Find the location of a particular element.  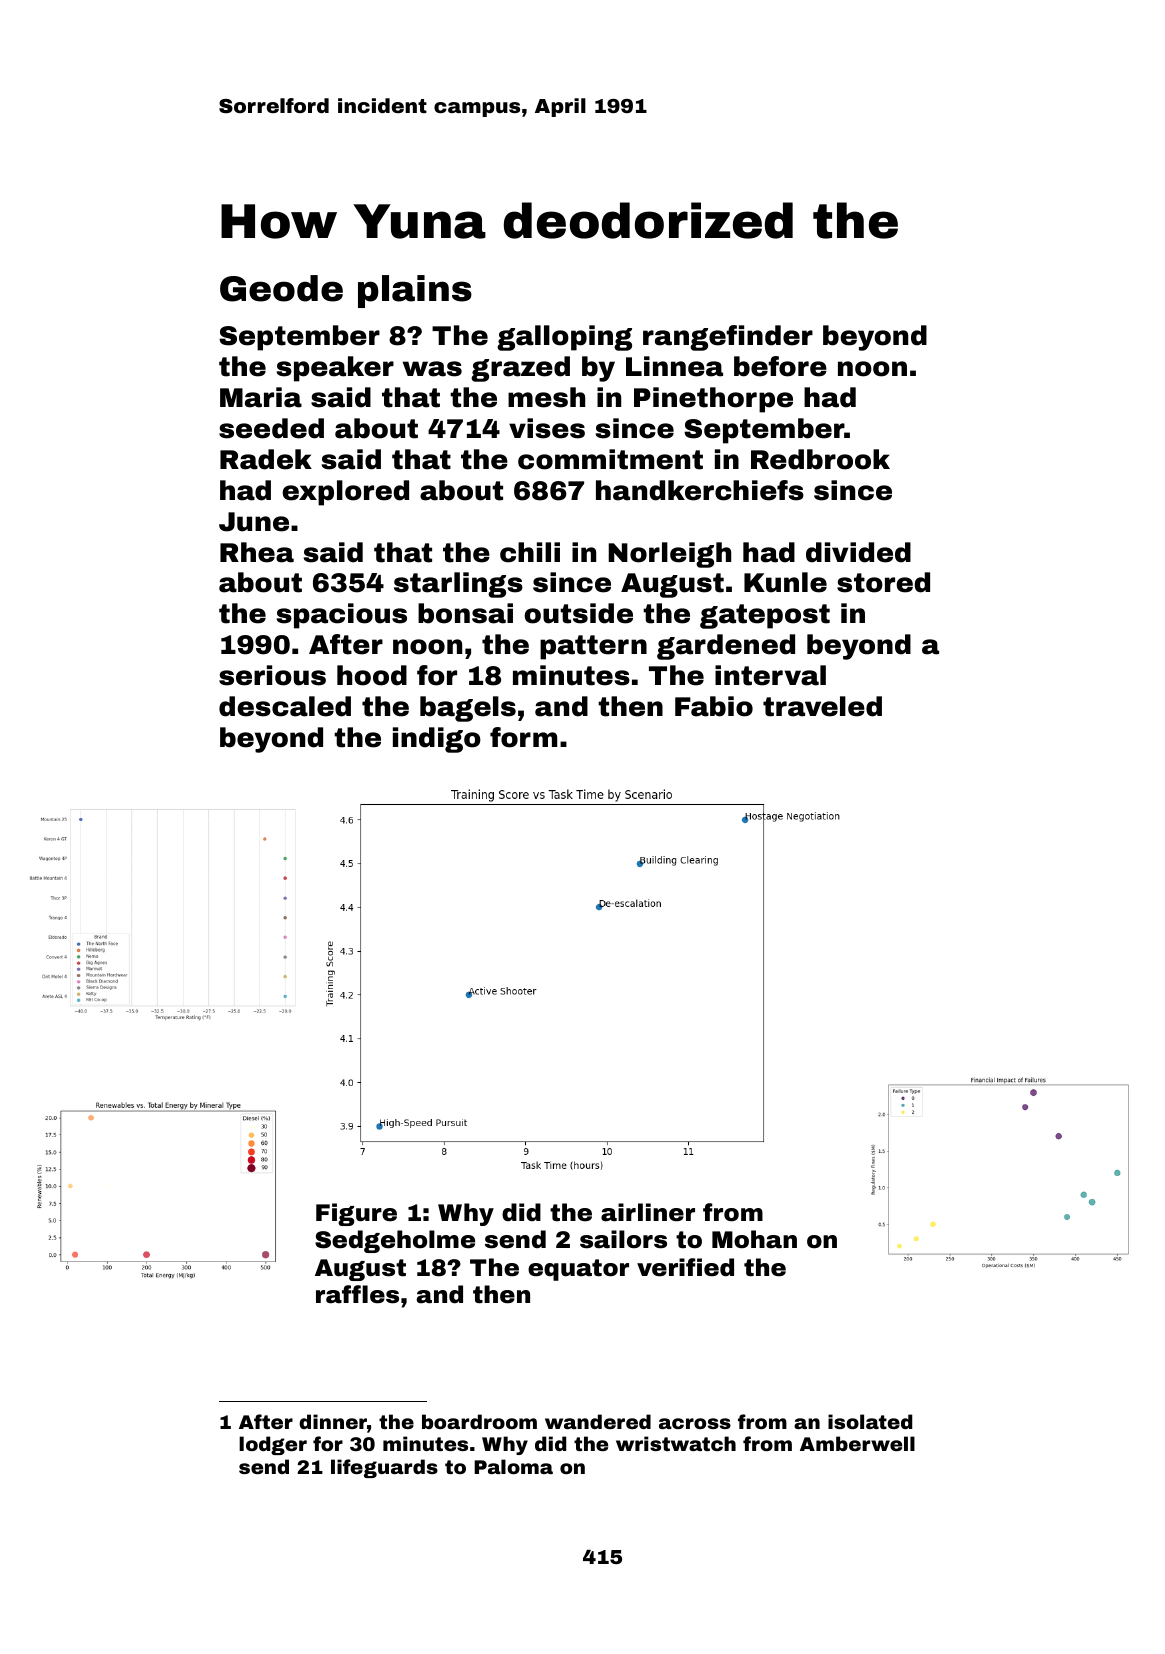

Geode is located at coordinates (281, 288).
